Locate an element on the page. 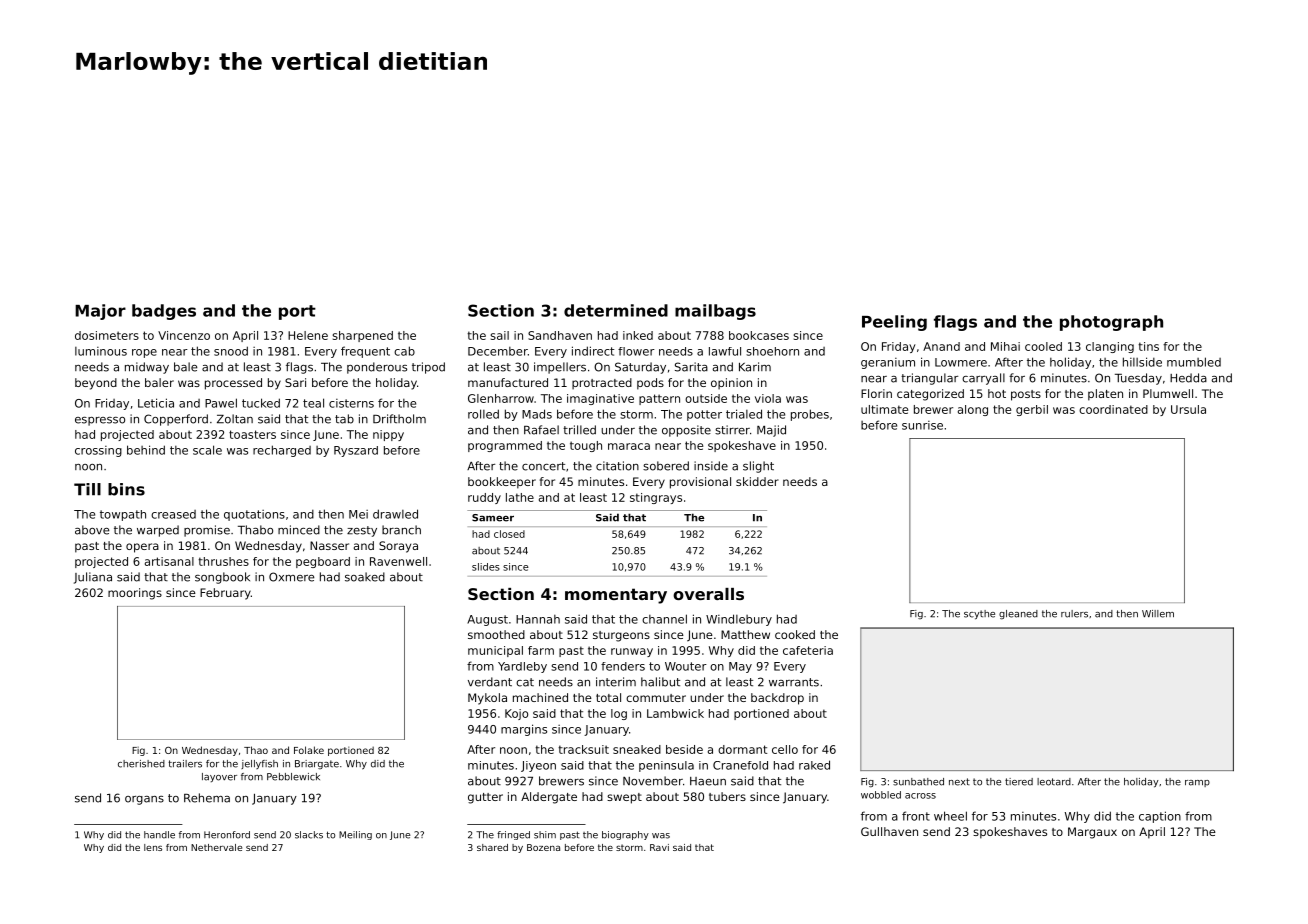 The image size is (1308, 924). Ravi is located at coordinates (659, 847).
